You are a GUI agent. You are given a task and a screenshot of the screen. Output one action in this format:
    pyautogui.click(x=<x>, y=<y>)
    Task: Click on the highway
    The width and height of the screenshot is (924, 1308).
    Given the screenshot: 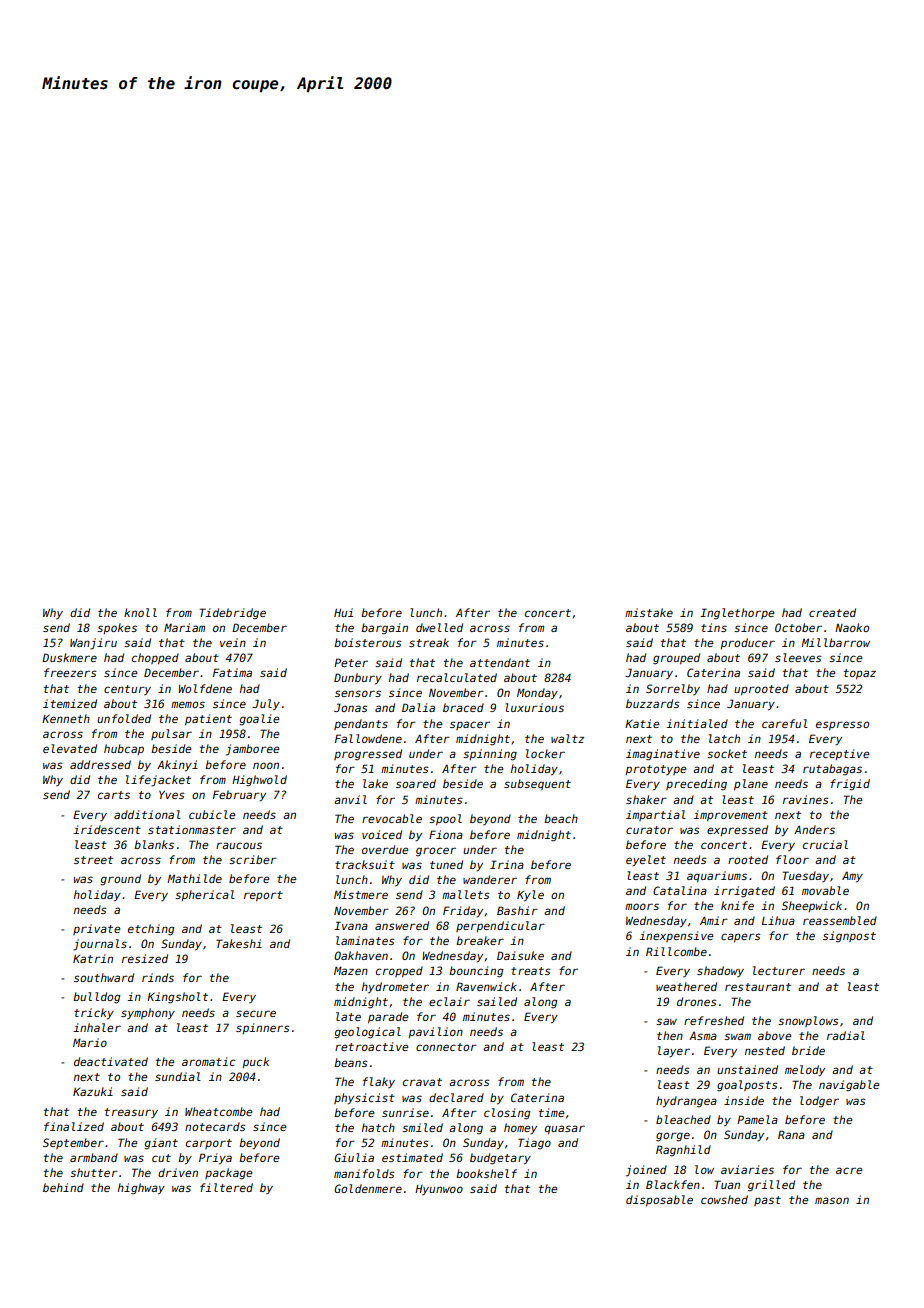 What is the action you would take?
    pyautogui.click(x=141, y=1189)
